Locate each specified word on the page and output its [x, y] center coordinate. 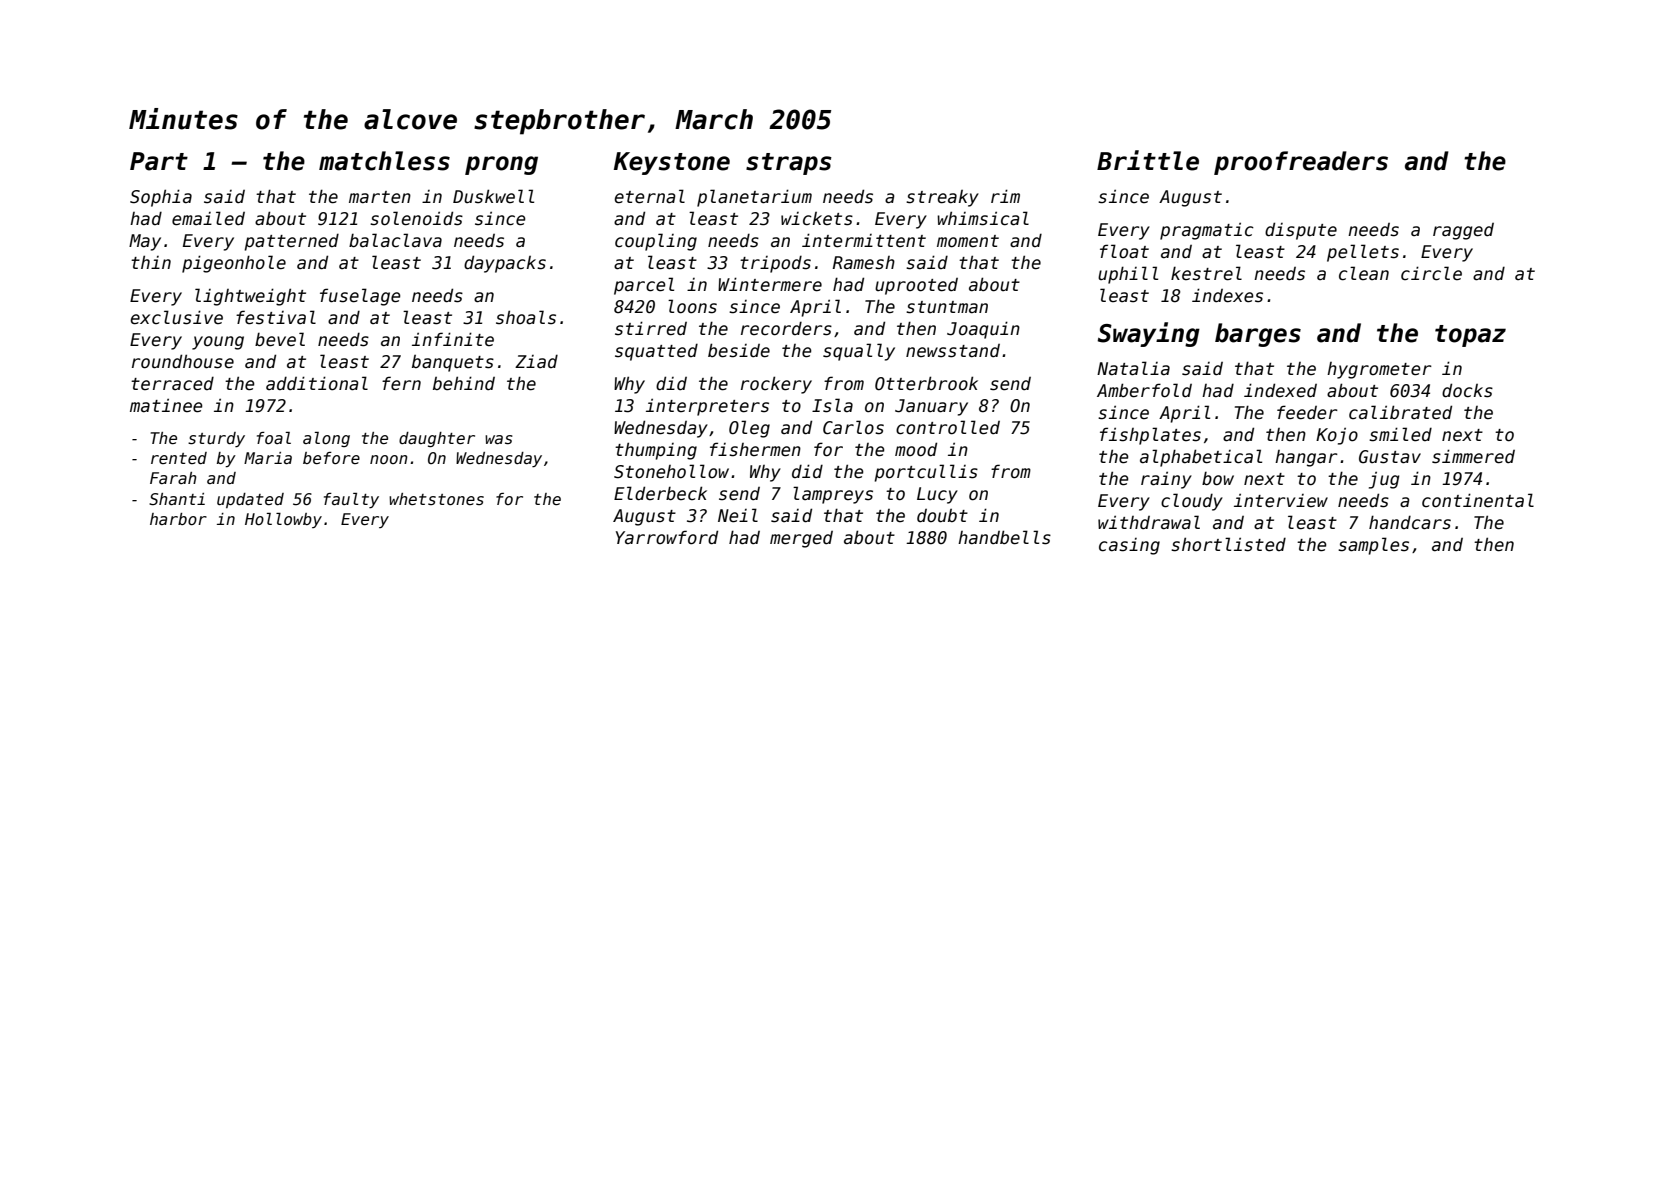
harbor [178, 519]
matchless [384, 161]
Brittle [1148, 160]
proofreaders [1301, 163]
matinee [166, 405]
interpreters [707, 407]
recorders [786, 329]
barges [1258, 335]
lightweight [250, 297]
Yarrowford [667, 537]
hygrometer [1379, 370]
